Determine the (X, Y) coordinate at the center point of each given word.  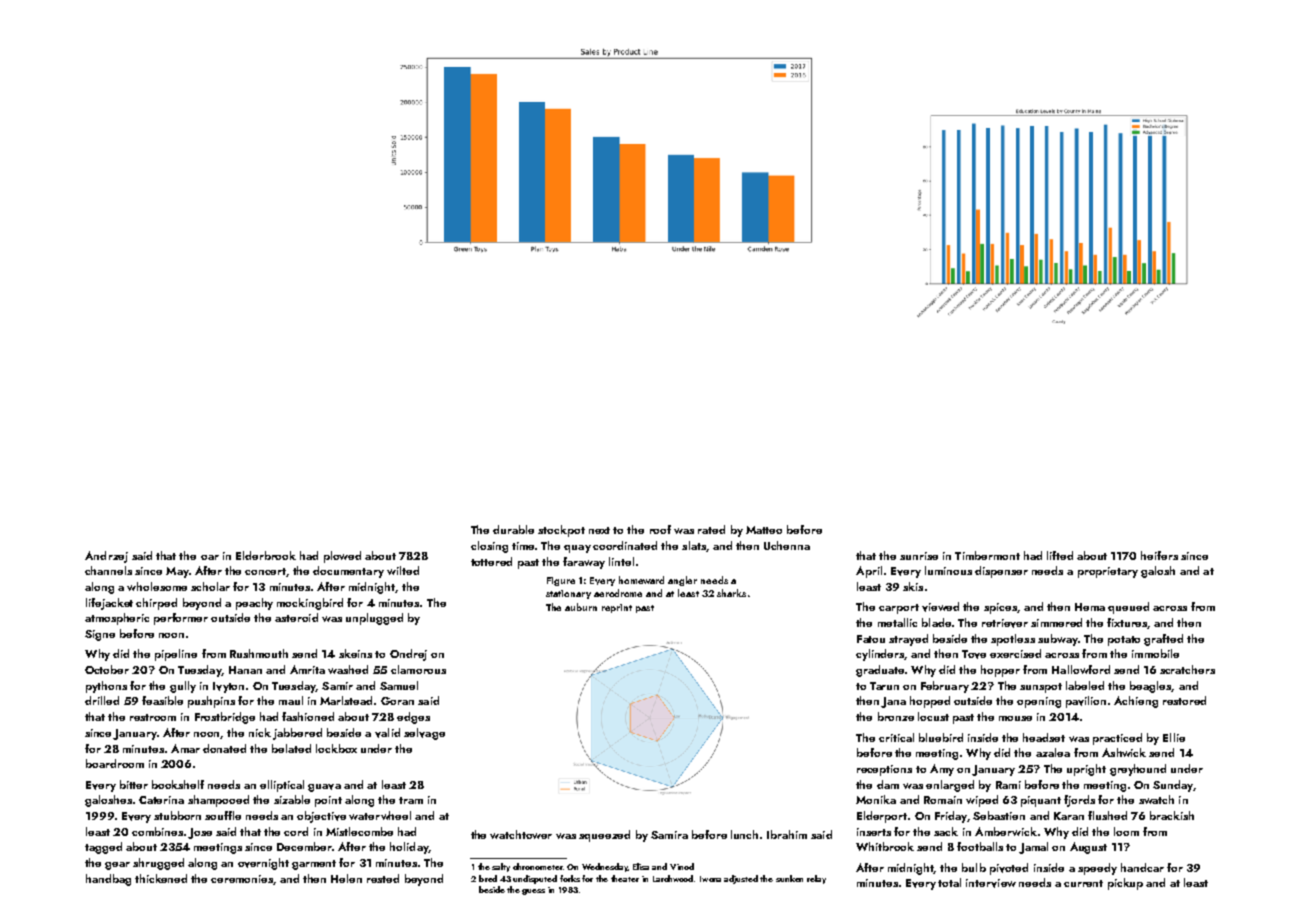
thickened (161, 878)
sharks (731, 593)
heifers (1159, 555)
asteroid (296, 617)
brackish (1172, 815)
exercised (1015, 653)
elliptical (282, 786)
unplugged (374, 619)
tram (411, 800)
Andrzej (106, 557)
